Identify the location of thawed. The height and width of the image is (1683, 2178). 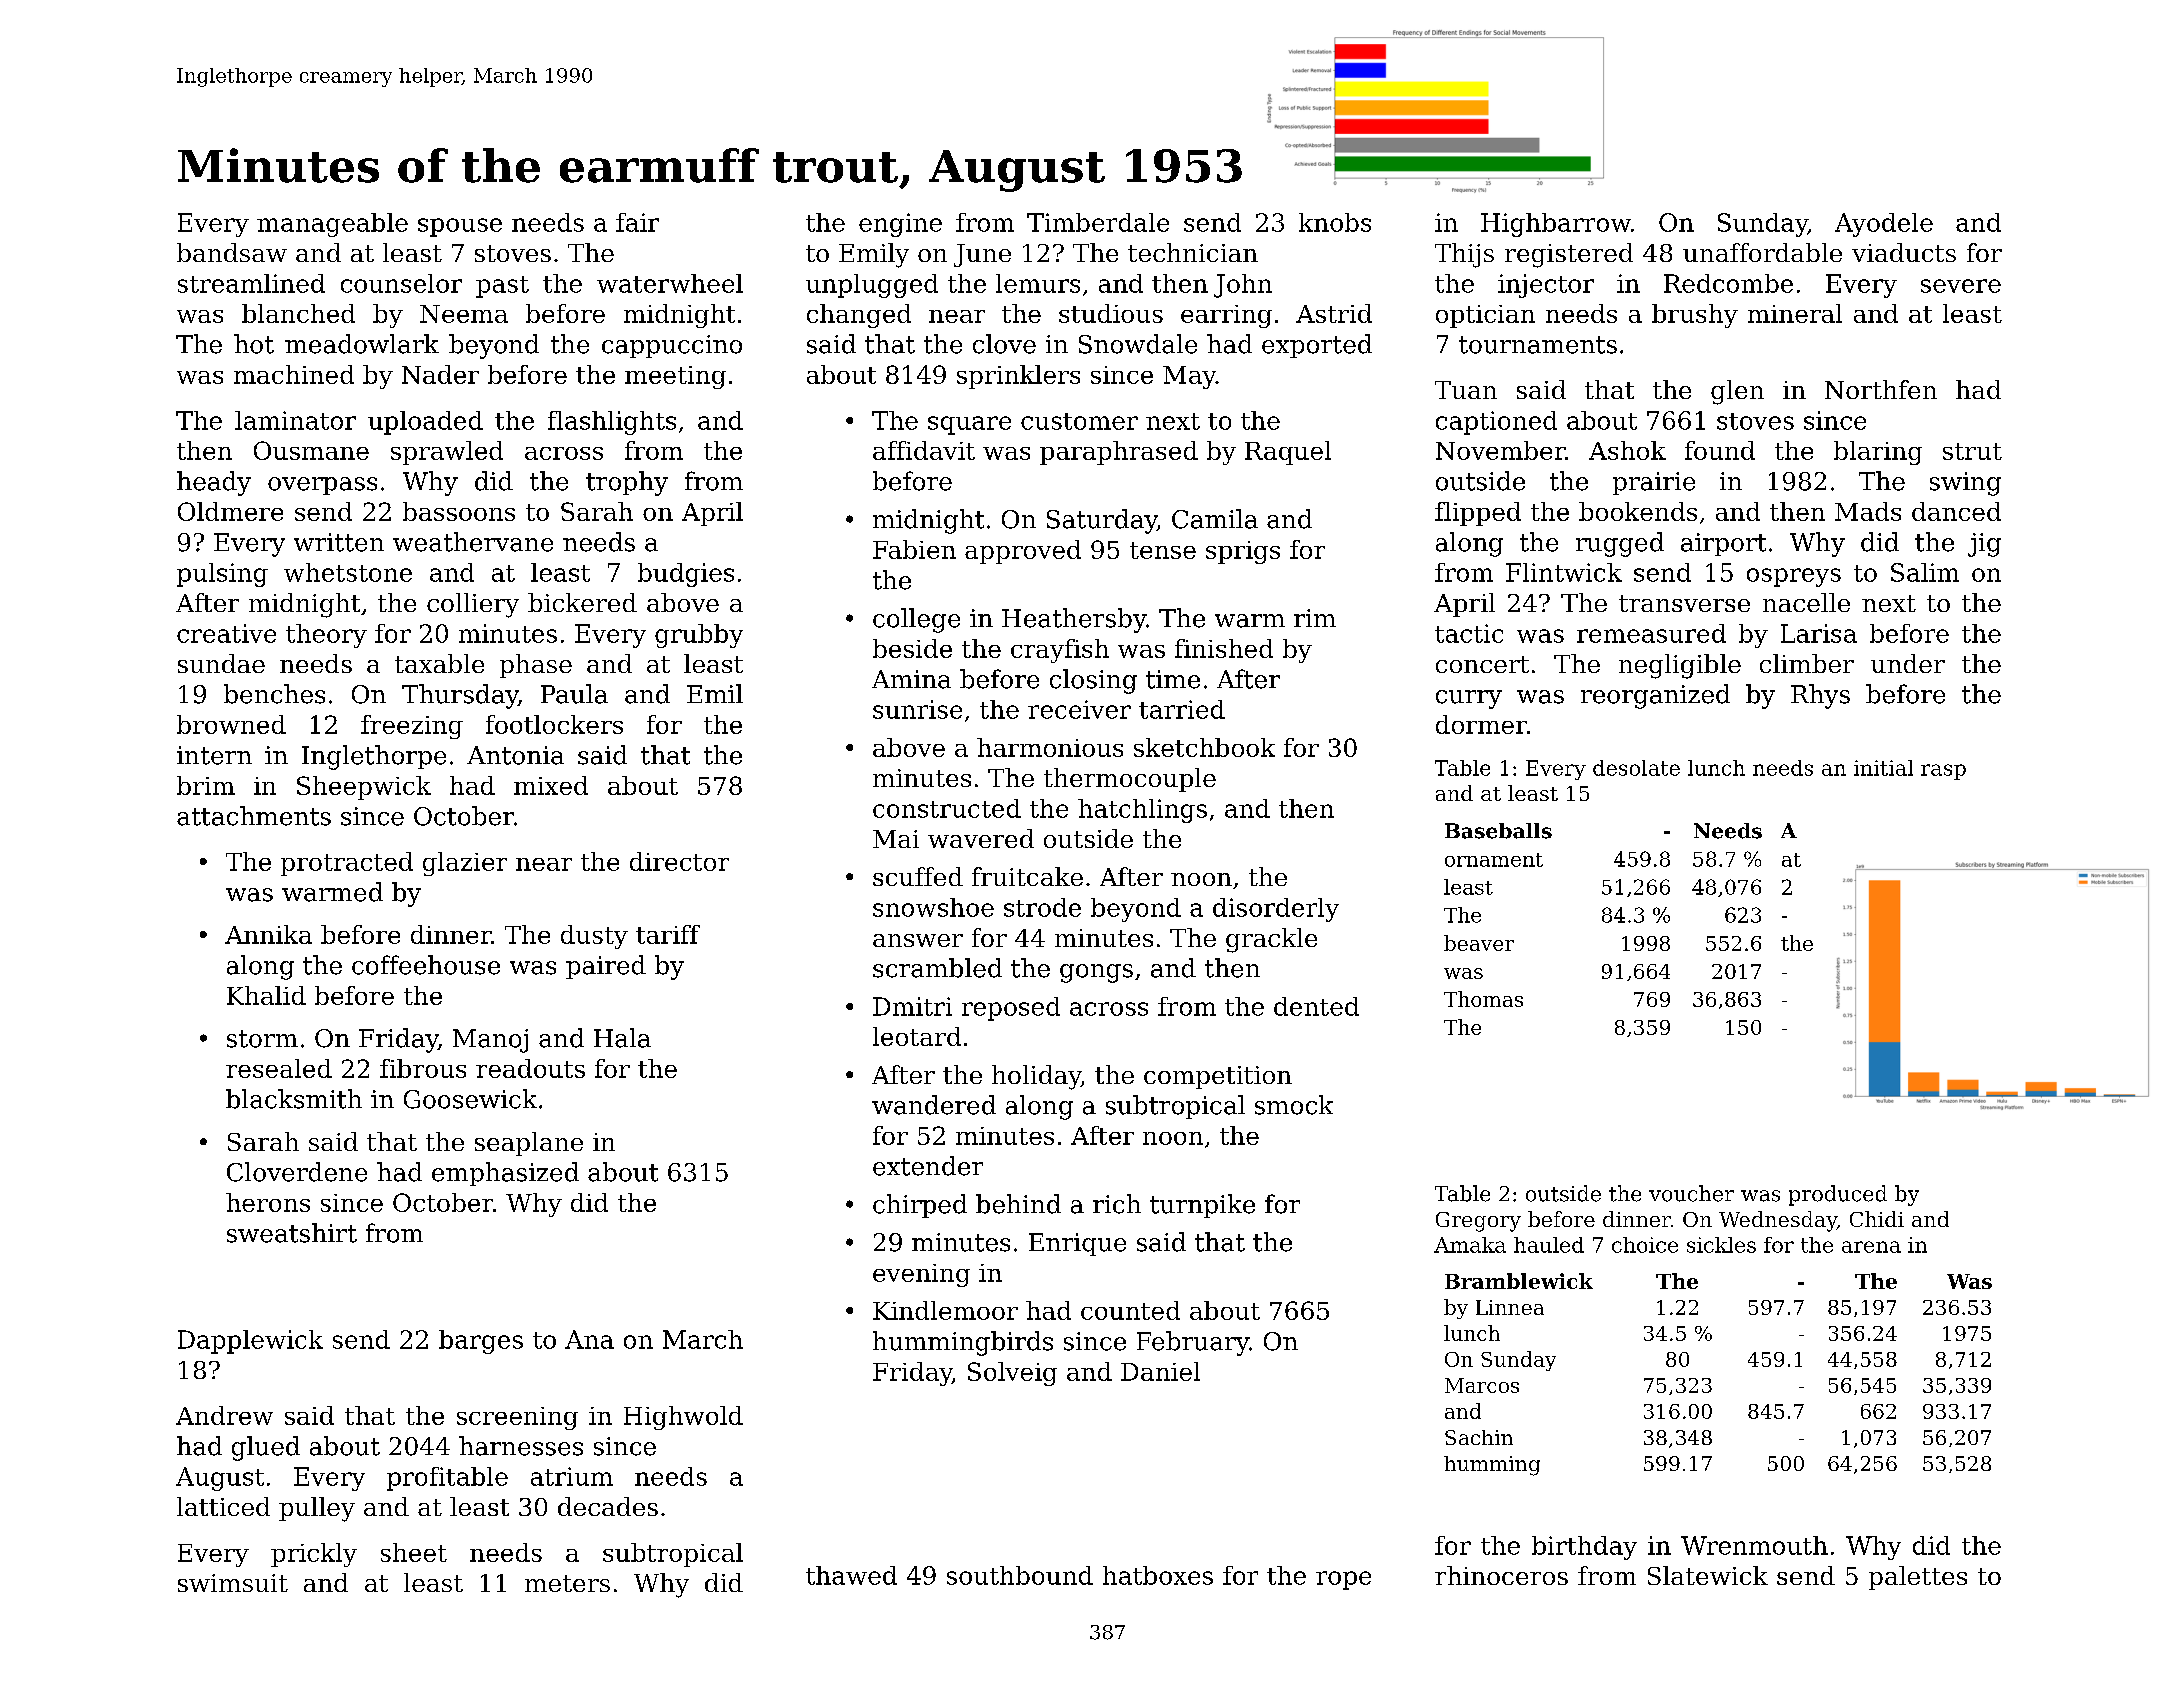
(851, 1575).
